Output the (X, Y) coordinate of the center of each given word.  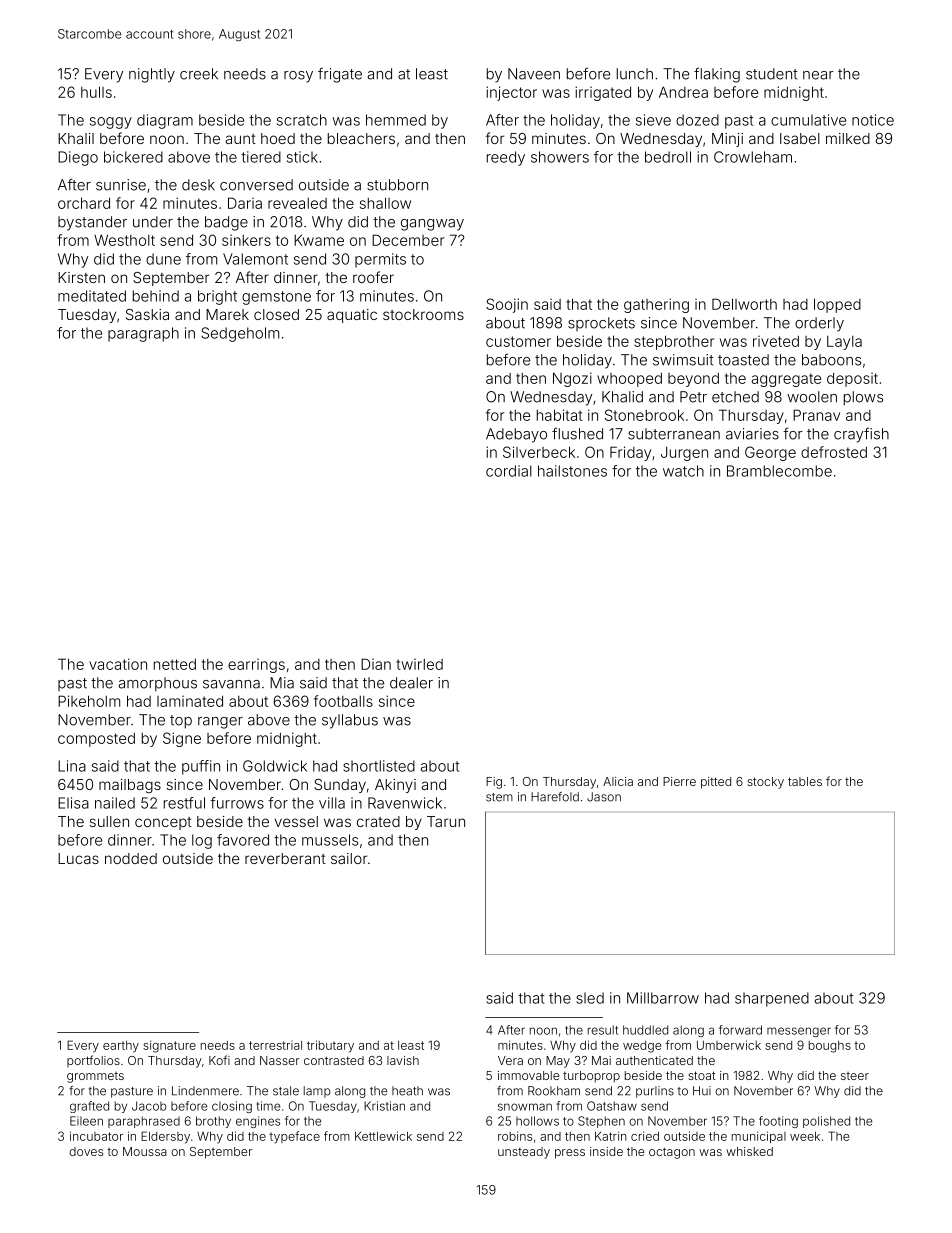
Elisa (73, 803)
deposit (852, 379)
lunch (635, 74)
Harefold (555, 797)
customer (518, 341)
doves (86, 1151)
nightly (152, 75)
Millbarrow (663, 998)
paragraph (143, 334)
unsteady (524, 1153)
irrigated (603, 93)
